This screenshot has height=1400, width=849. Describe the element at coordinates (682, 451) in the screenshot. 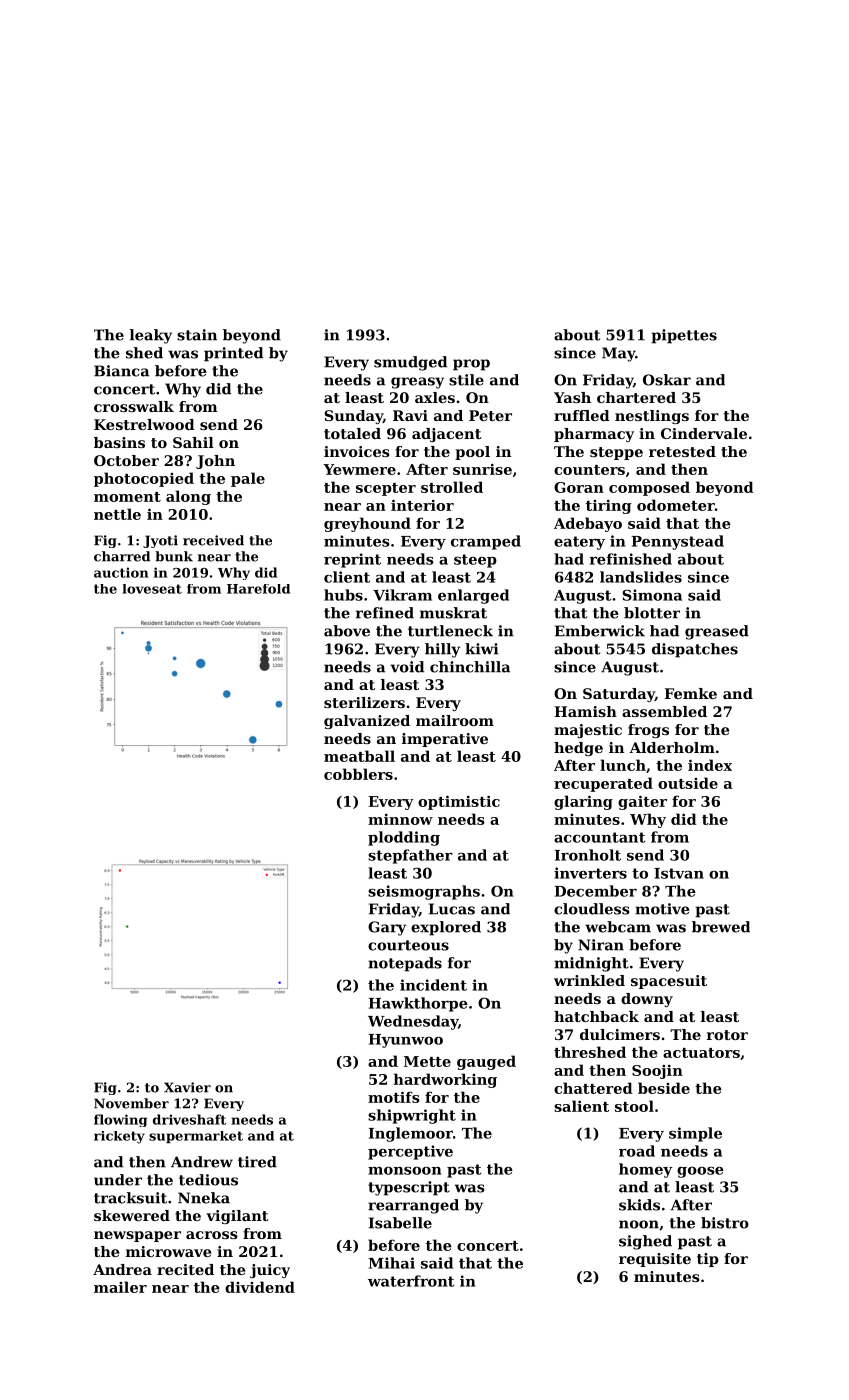

I see `retested` at that location.
